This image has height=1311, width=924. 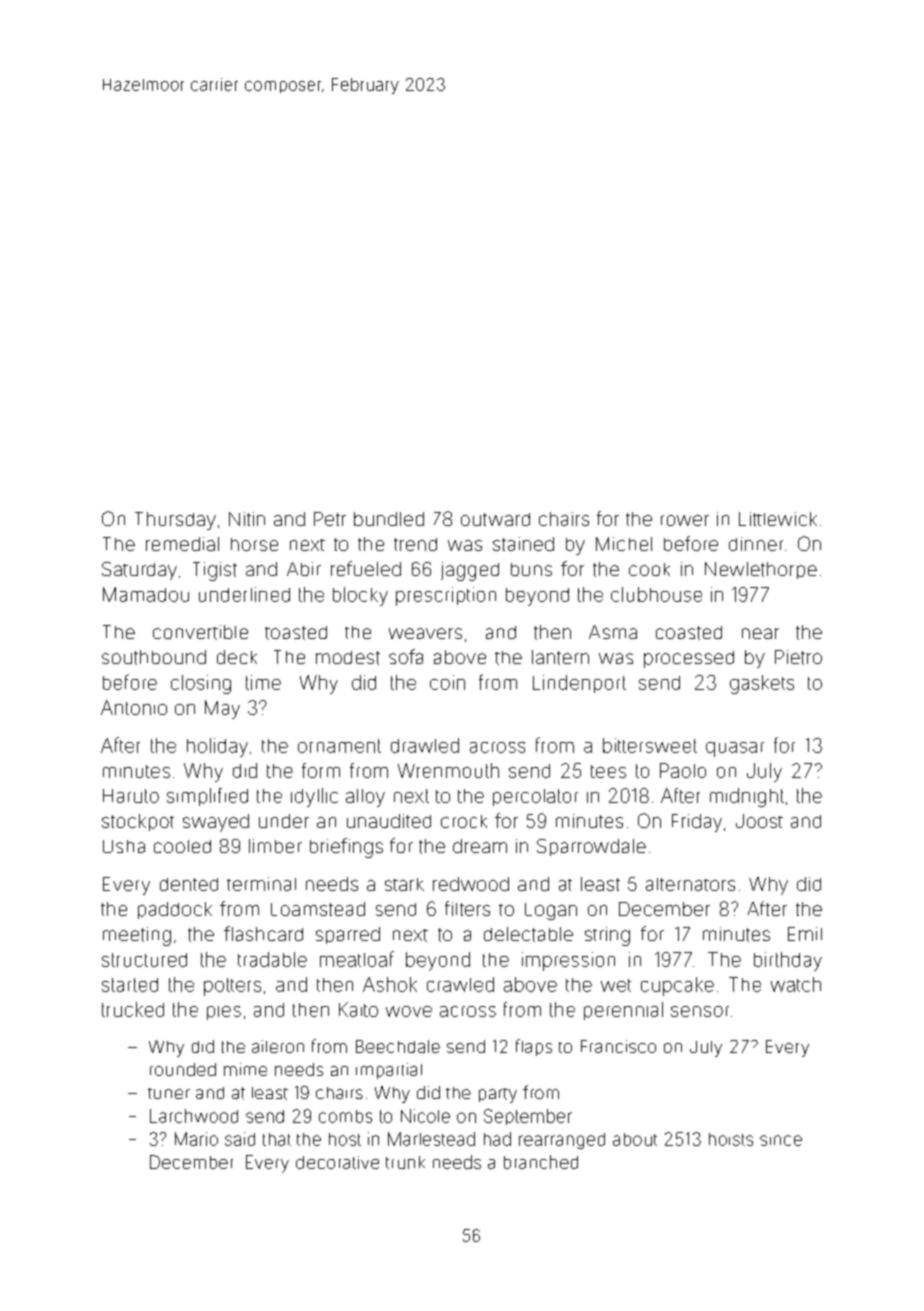 What do you see at coordinates (137, 936) in the image?
I see `meeting` at bounding box center [137, 936].
